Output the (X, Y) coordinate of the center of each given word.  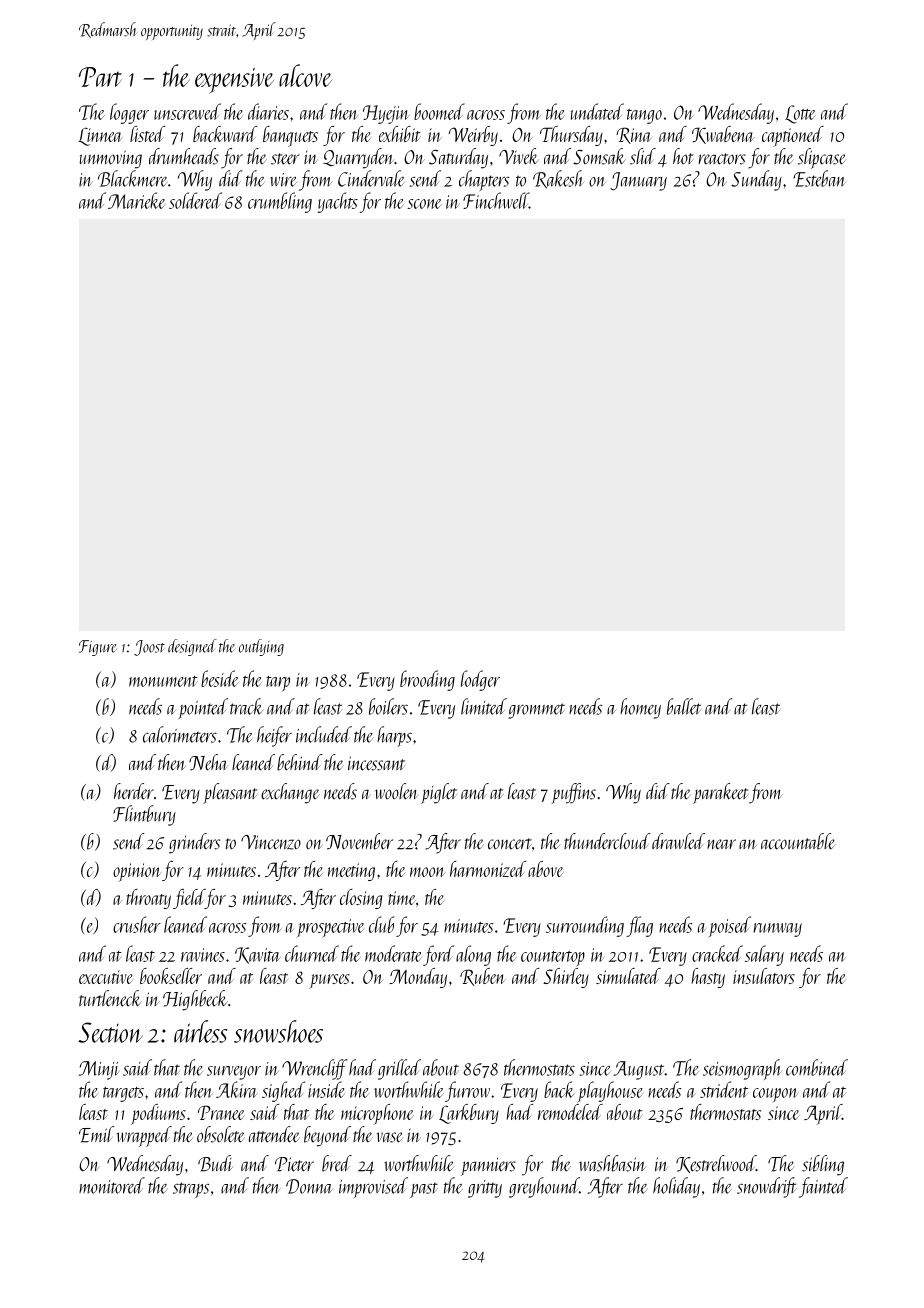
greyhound (544, 1187)
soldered (195, 200)
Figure (98, 648)
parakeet (720, 793)
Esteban (819, 178)
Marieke (136, 200)
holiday (676, 1187)
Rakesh (558, 179)
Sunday (756, 180)
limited (484, 706)
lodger (480, 680)
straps (191, 1190)
